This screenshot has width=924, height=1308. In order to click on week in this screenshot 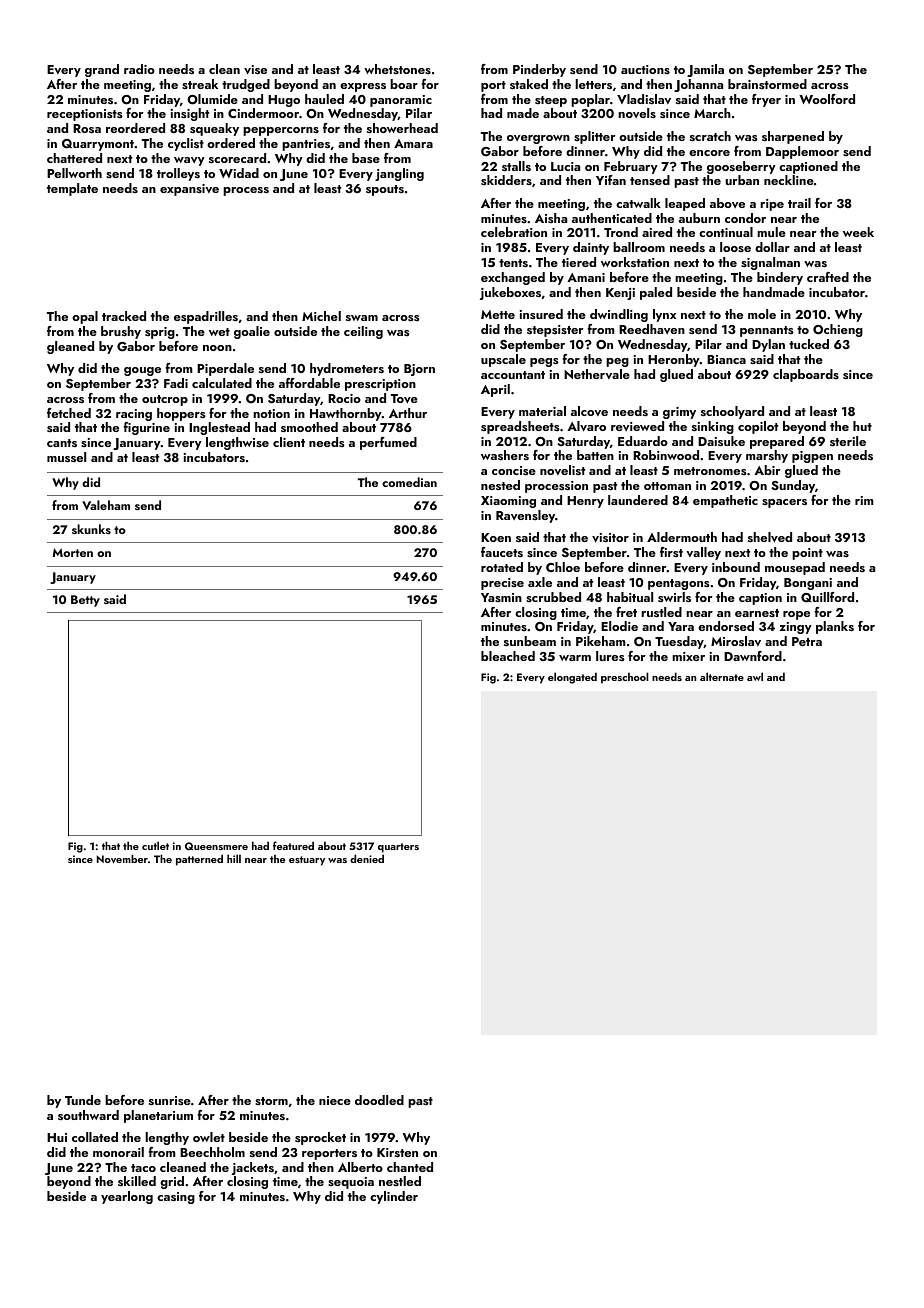, I will do `click(858, 232)`.
